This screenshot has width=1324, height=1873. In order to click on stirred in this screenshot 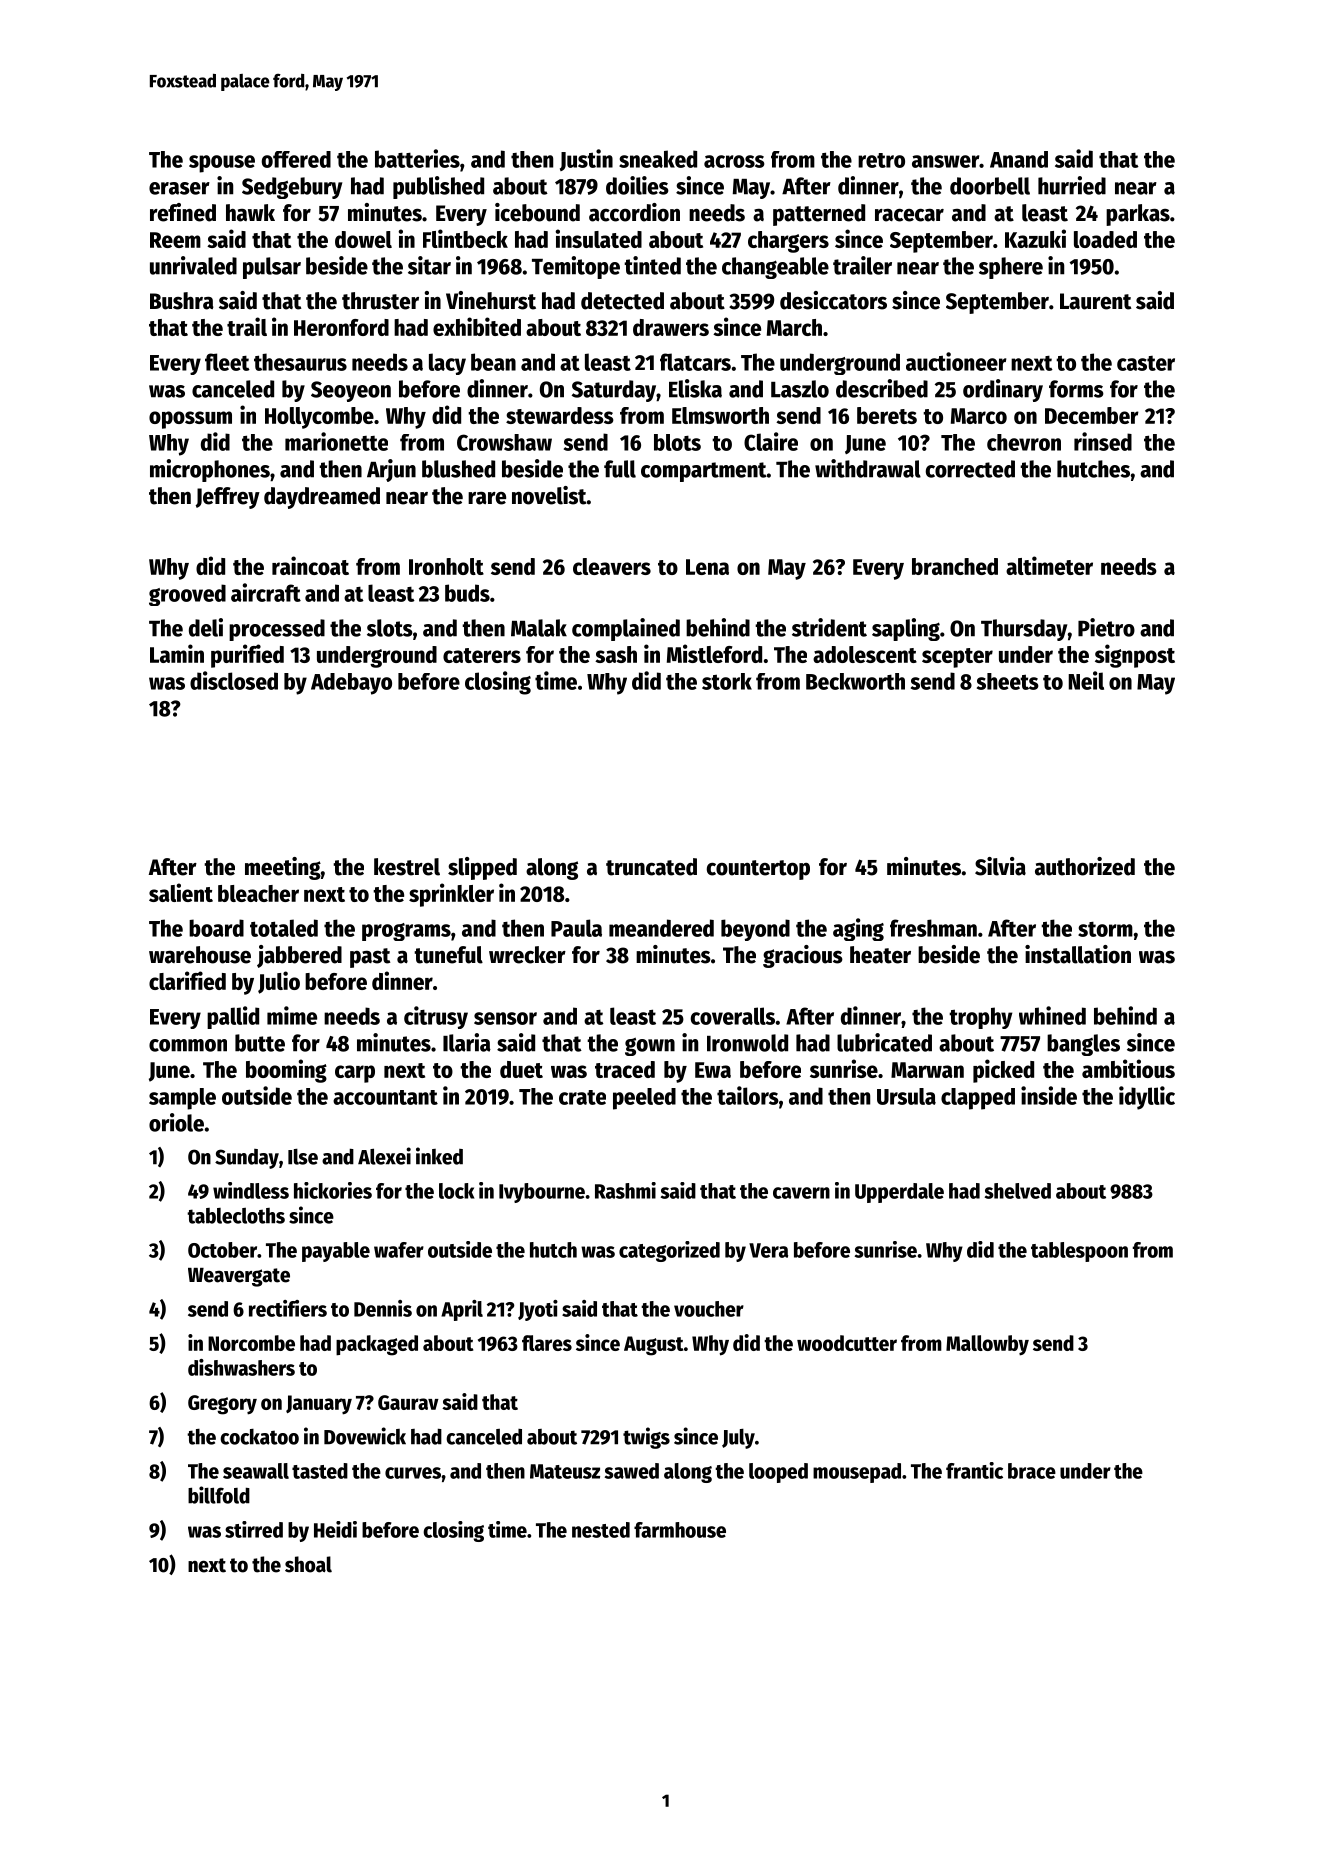, I will do `click(254, 1529)`.
